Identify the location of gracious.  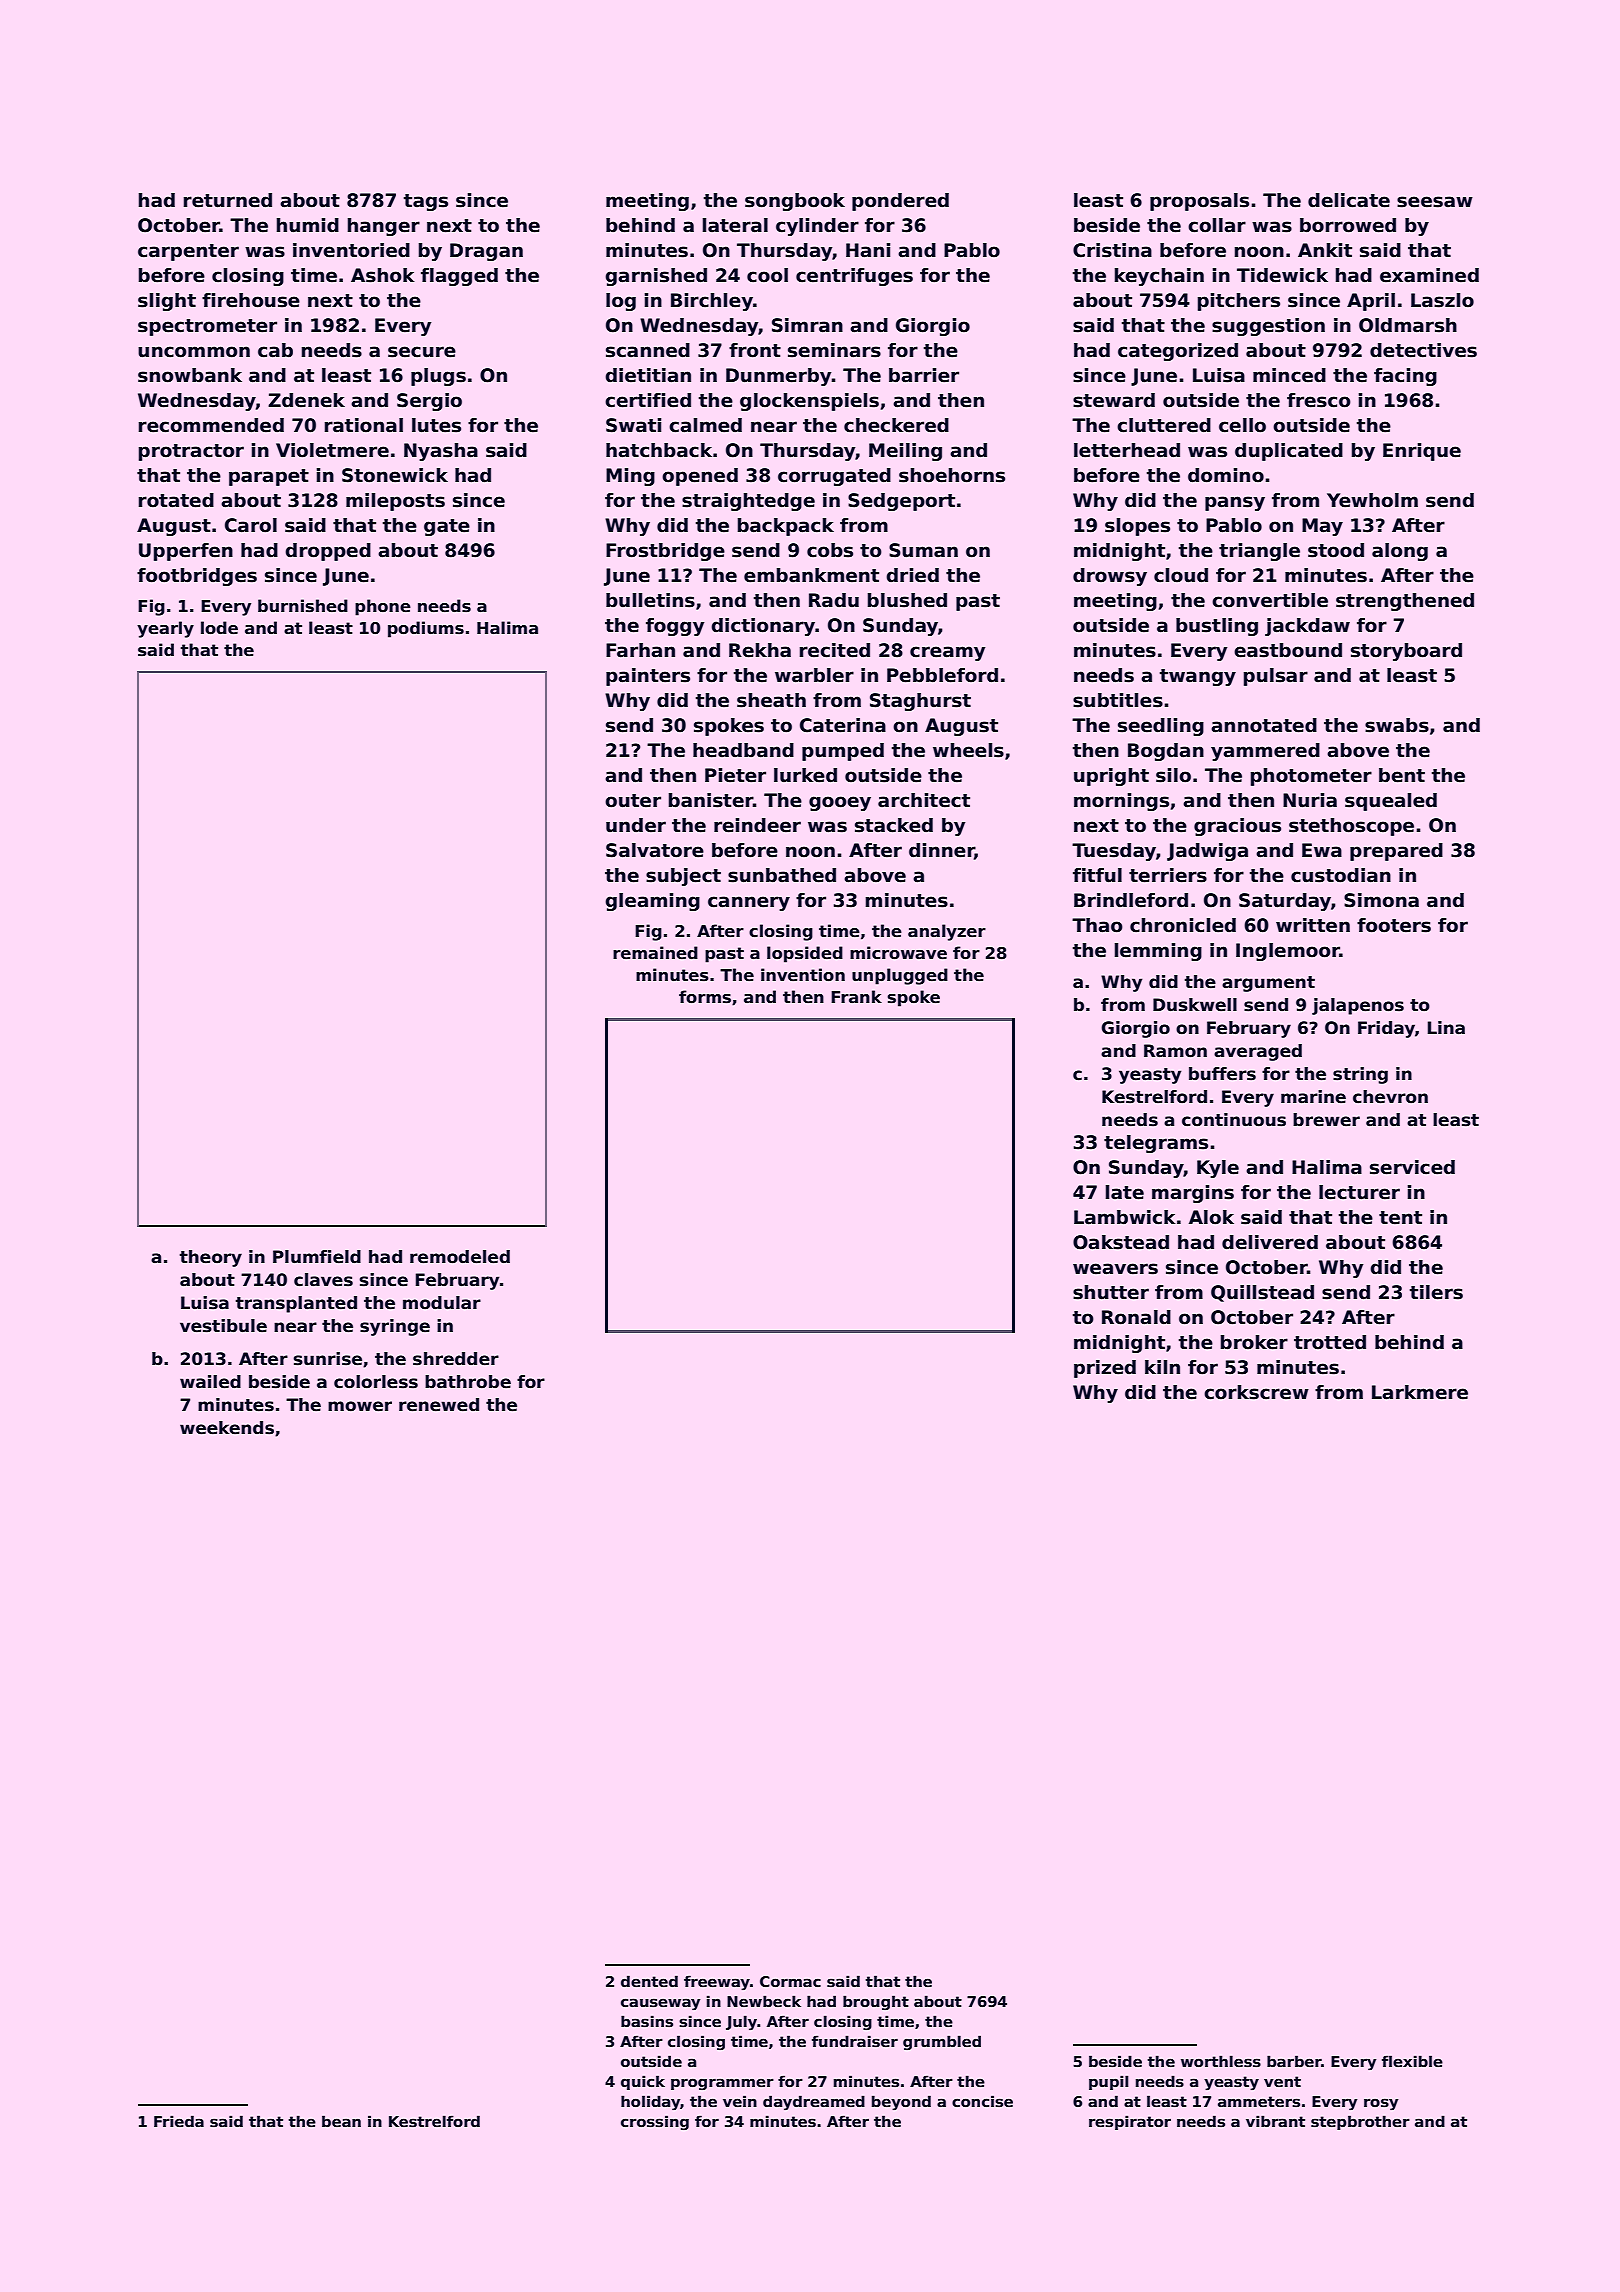
(1237, 827).
